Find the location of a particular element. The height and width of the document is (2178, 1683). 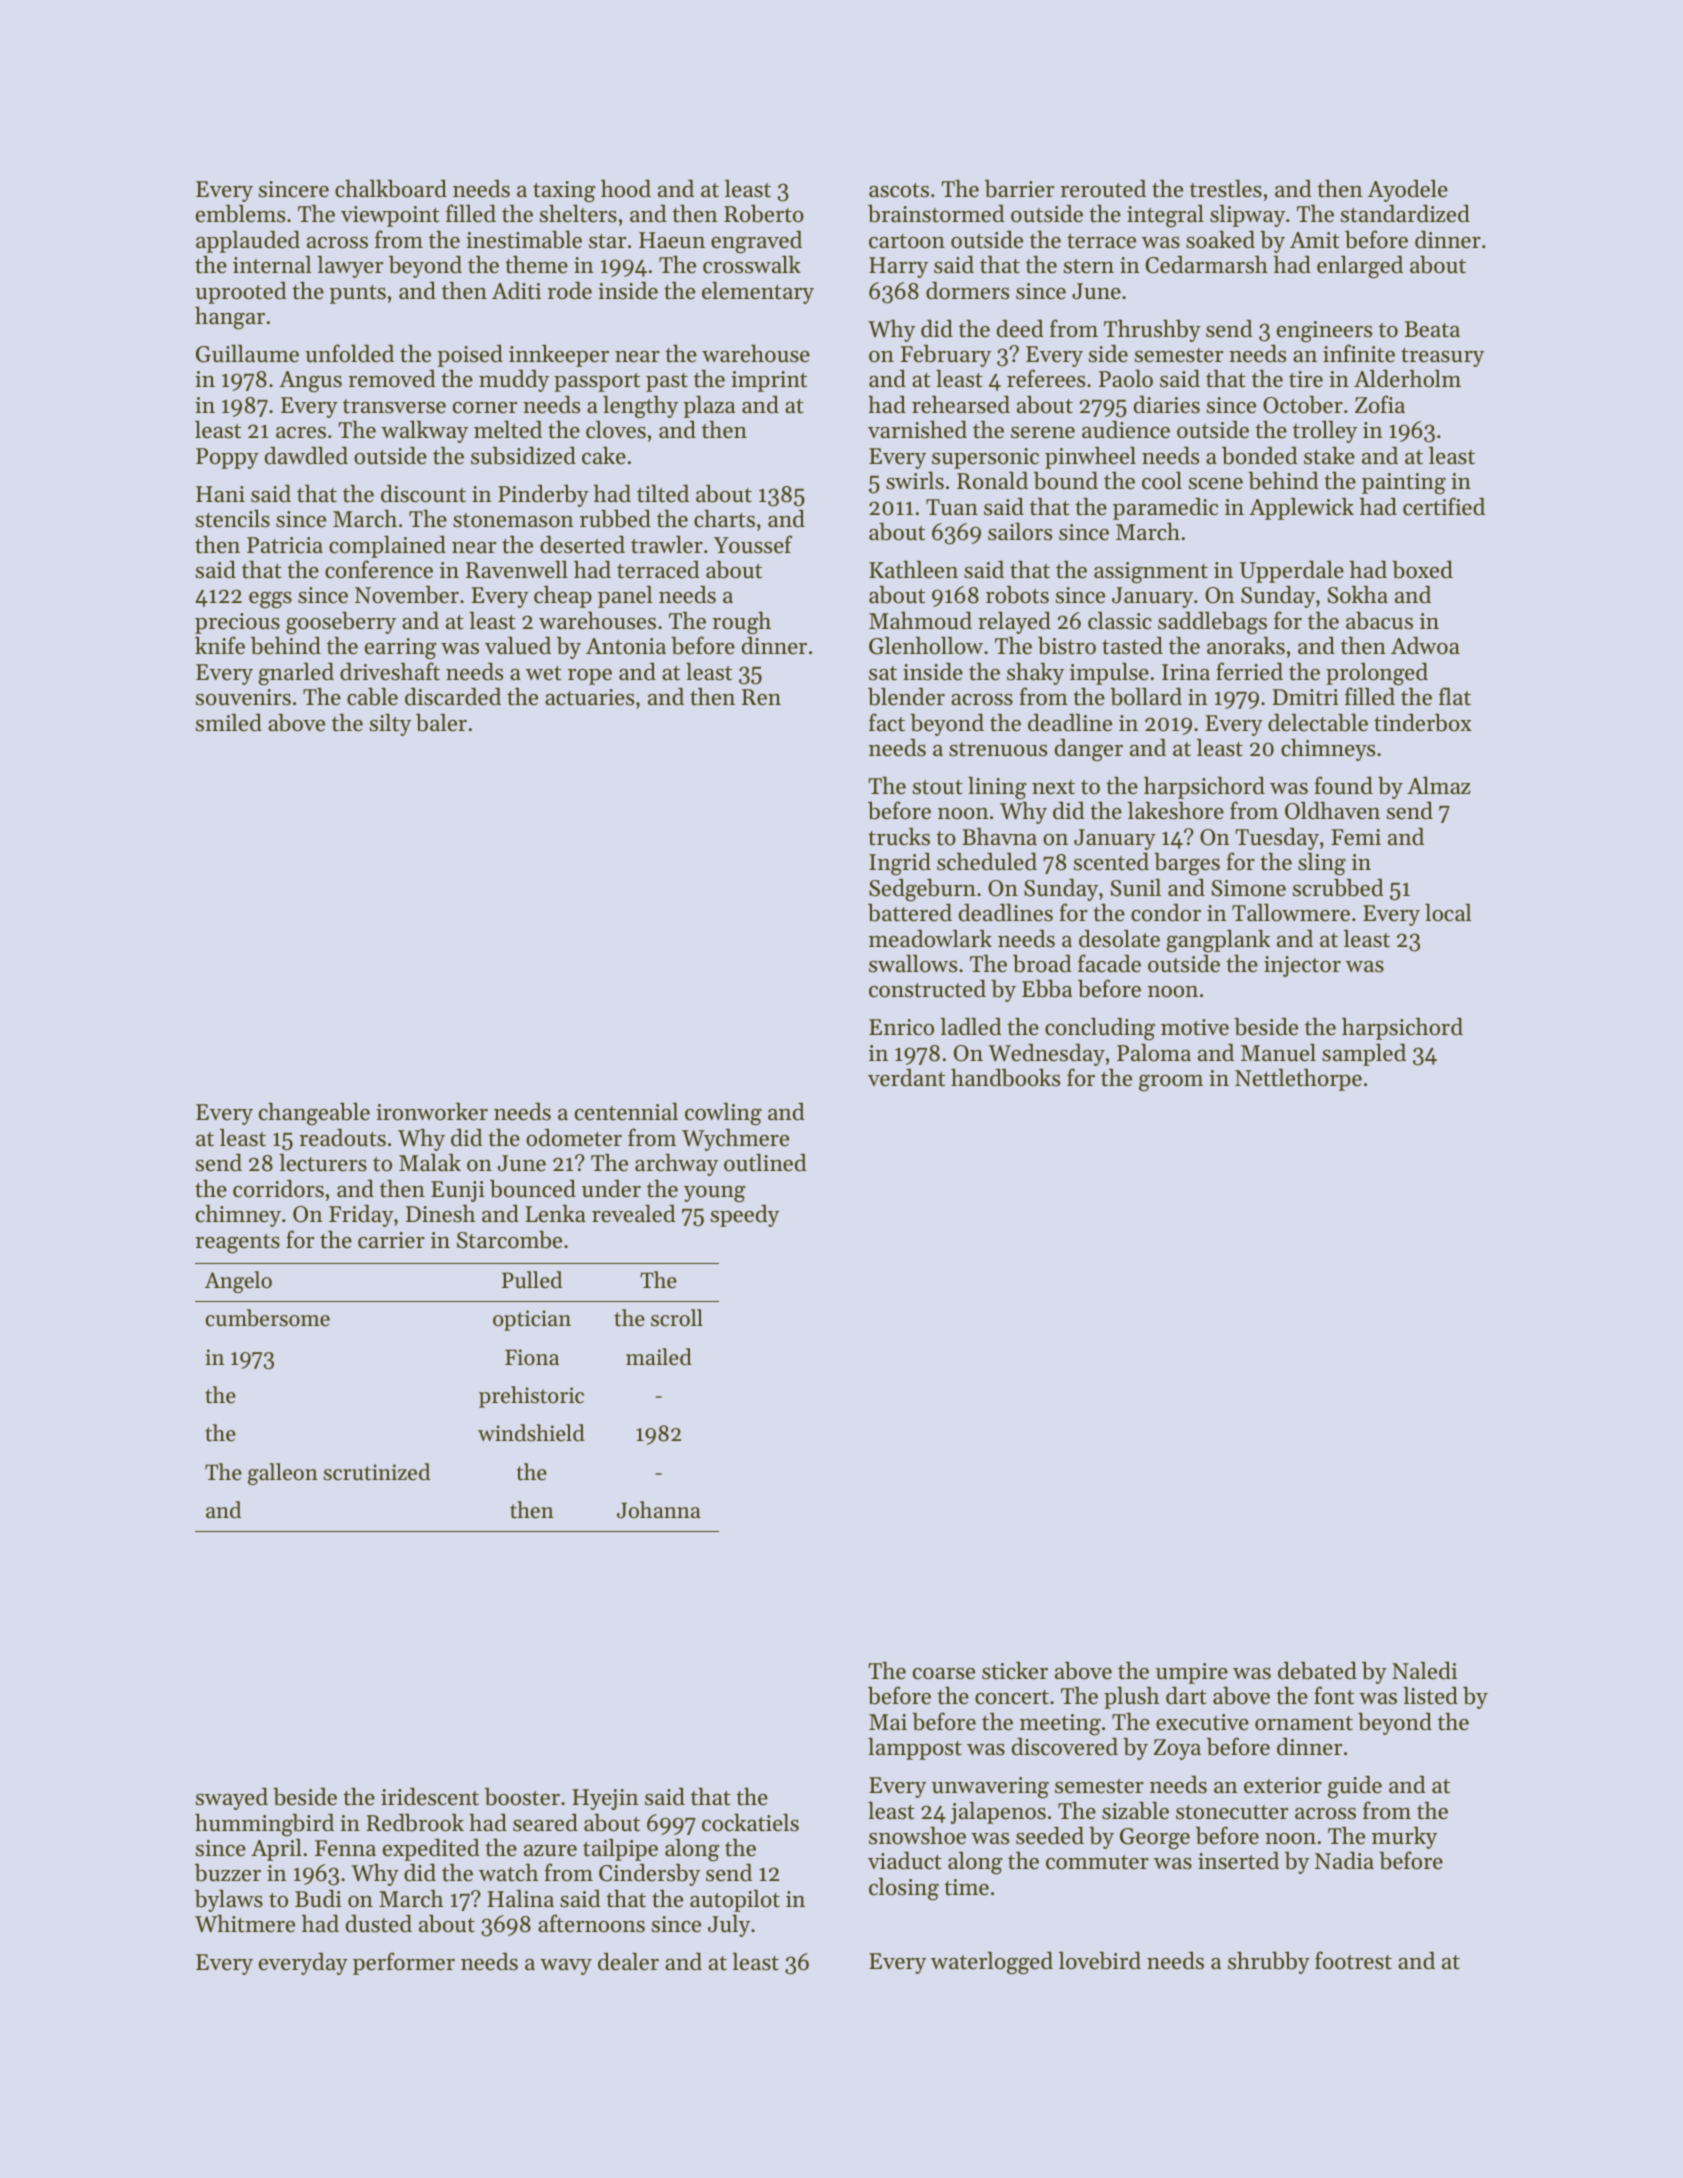

injector is located at coordinates (1302, 966).
